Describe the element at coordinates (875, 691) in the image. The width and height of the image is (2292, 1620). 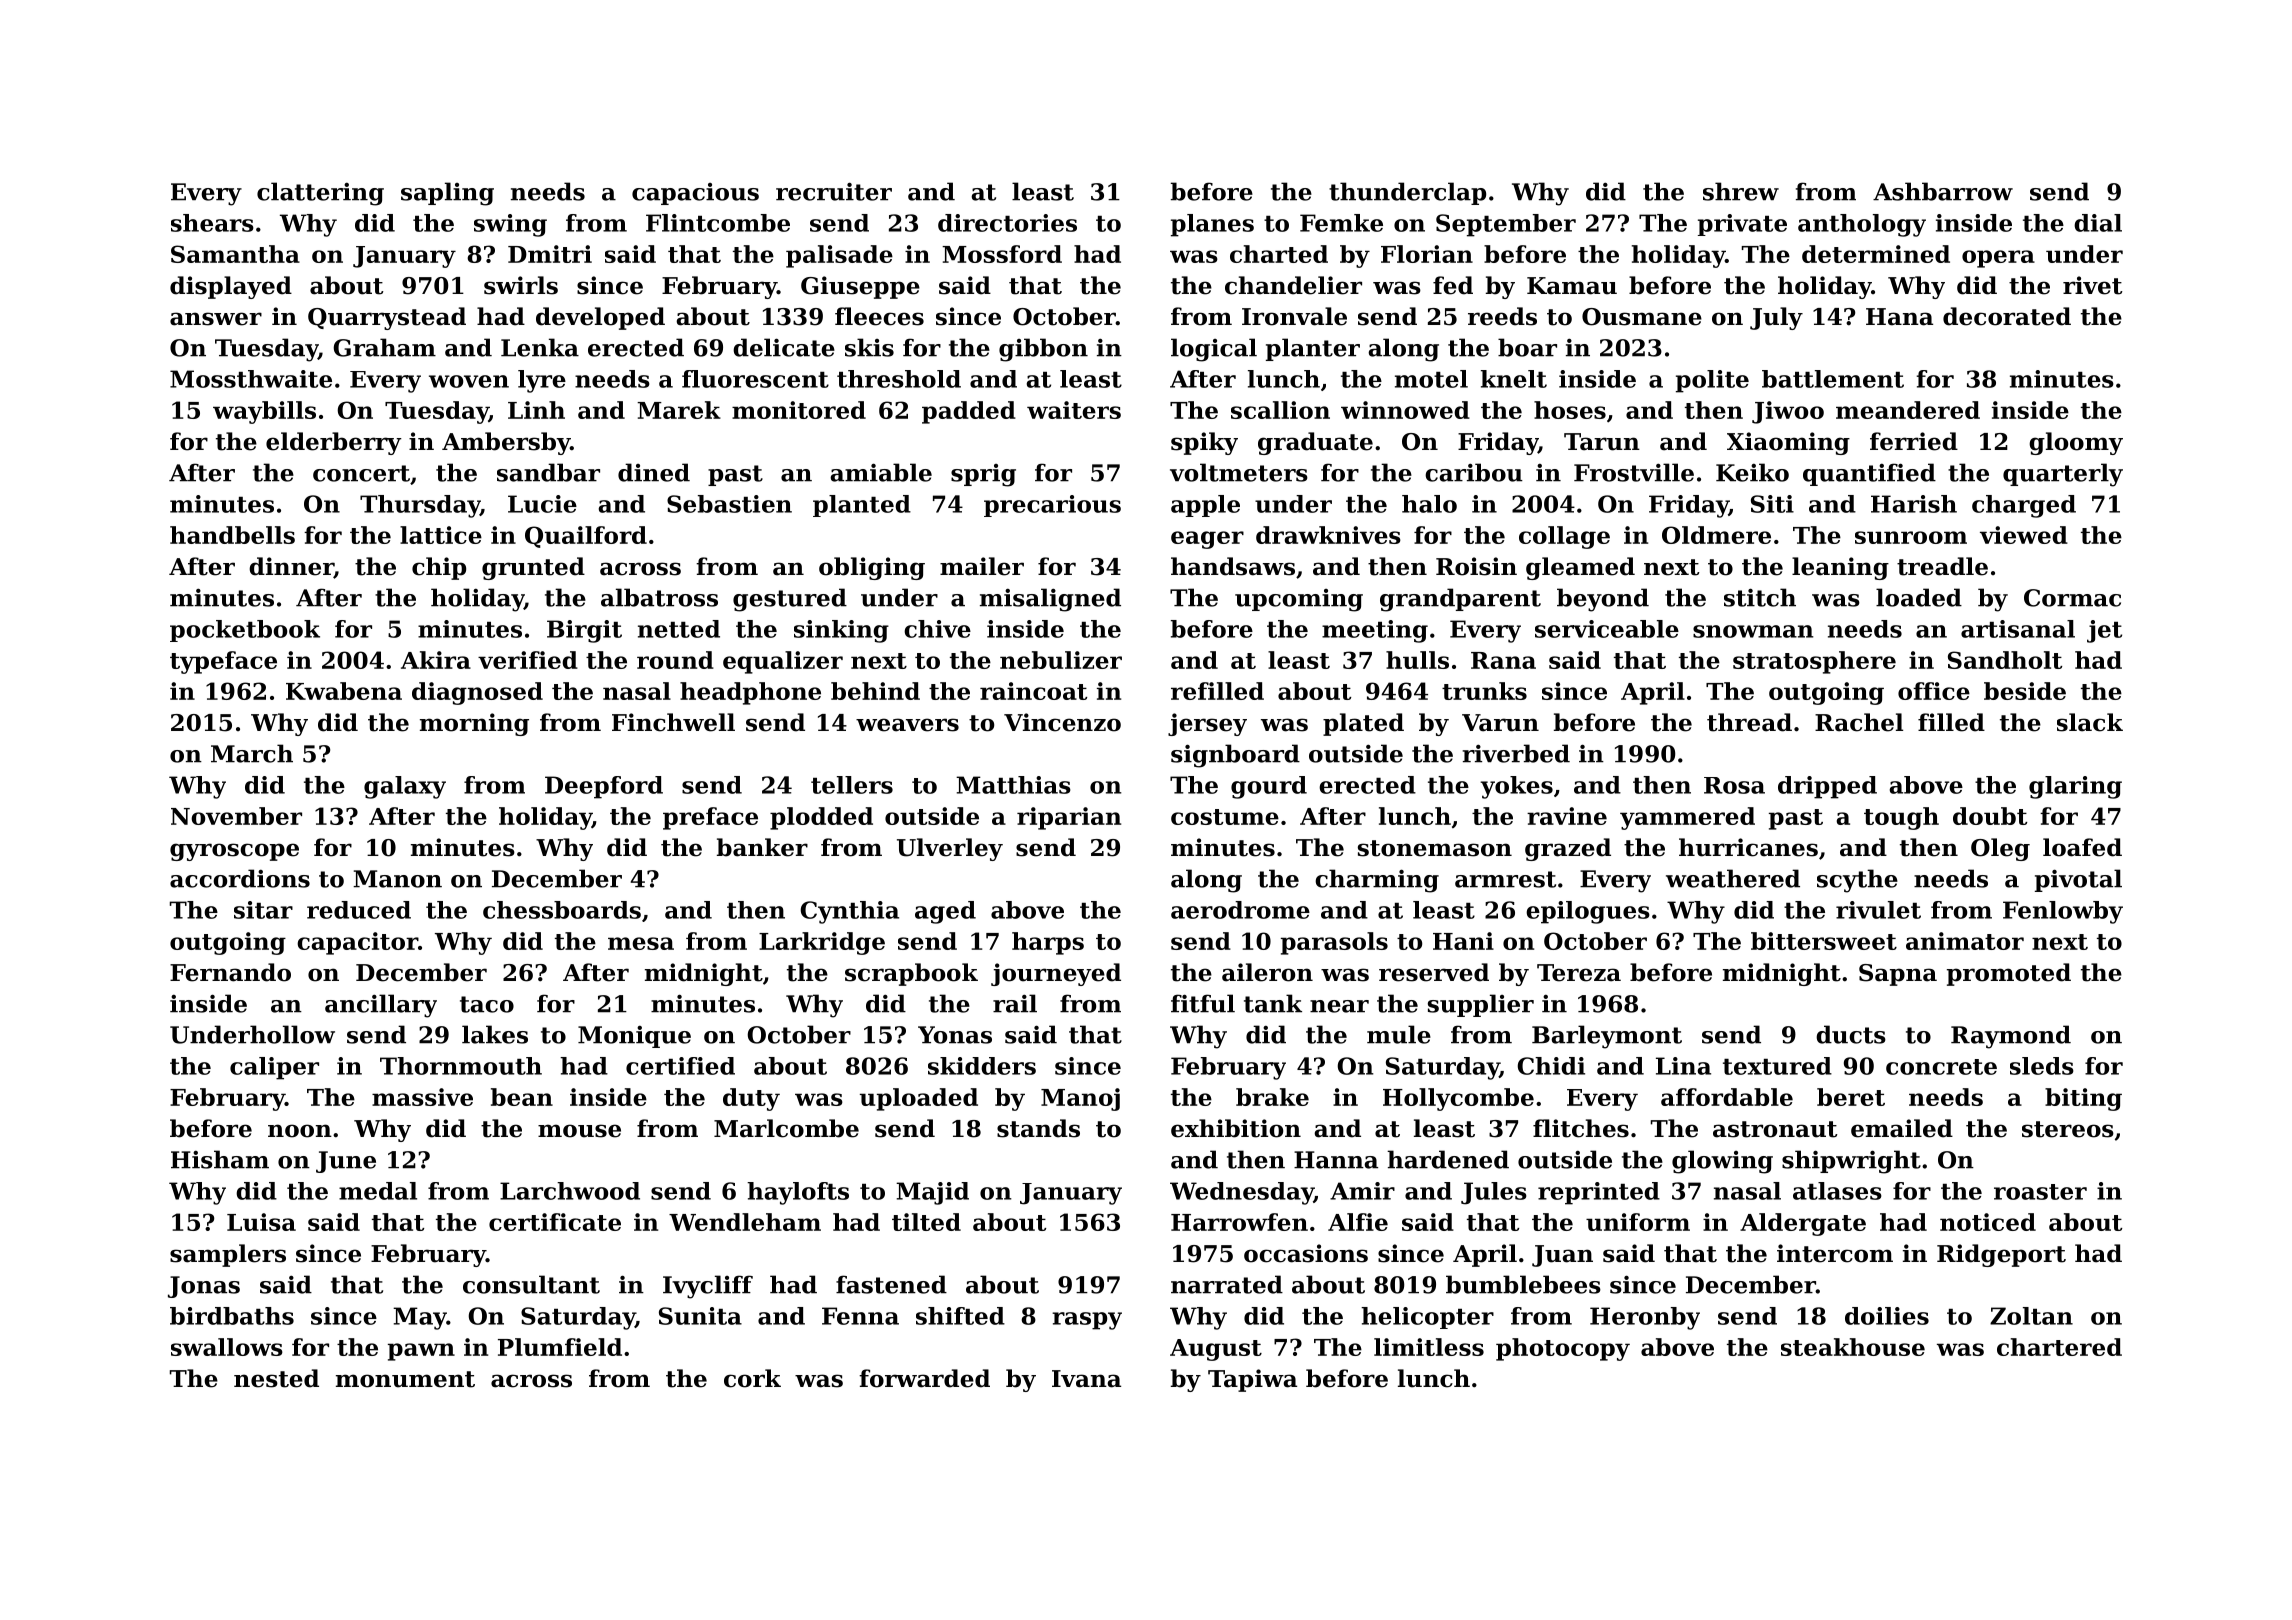
I see `behind` at that location.
